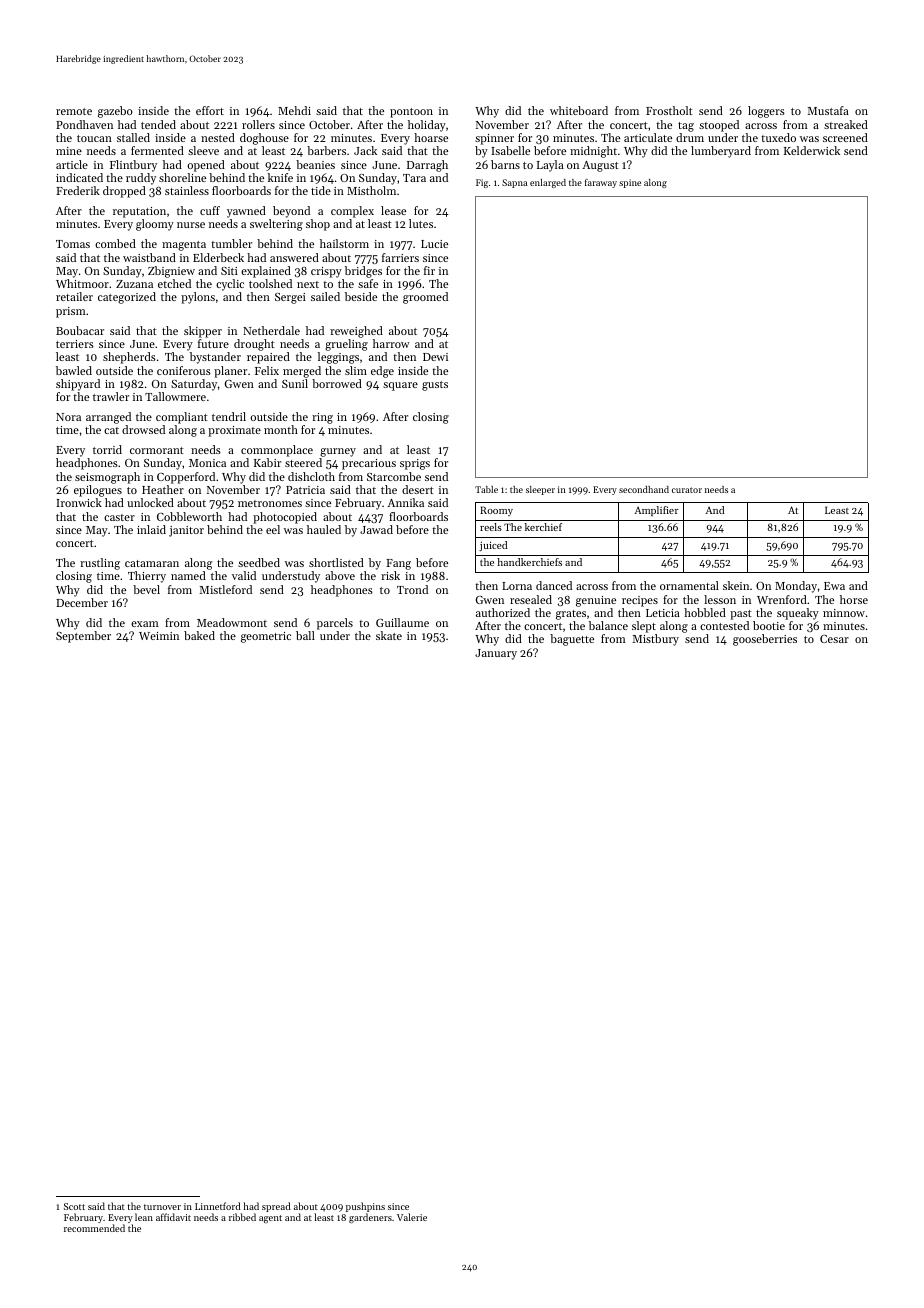 The width and height of the page is (924, 1308). Describe the element at coordinates (218, 1206) in the page. I see `Linnetford` at that location.
